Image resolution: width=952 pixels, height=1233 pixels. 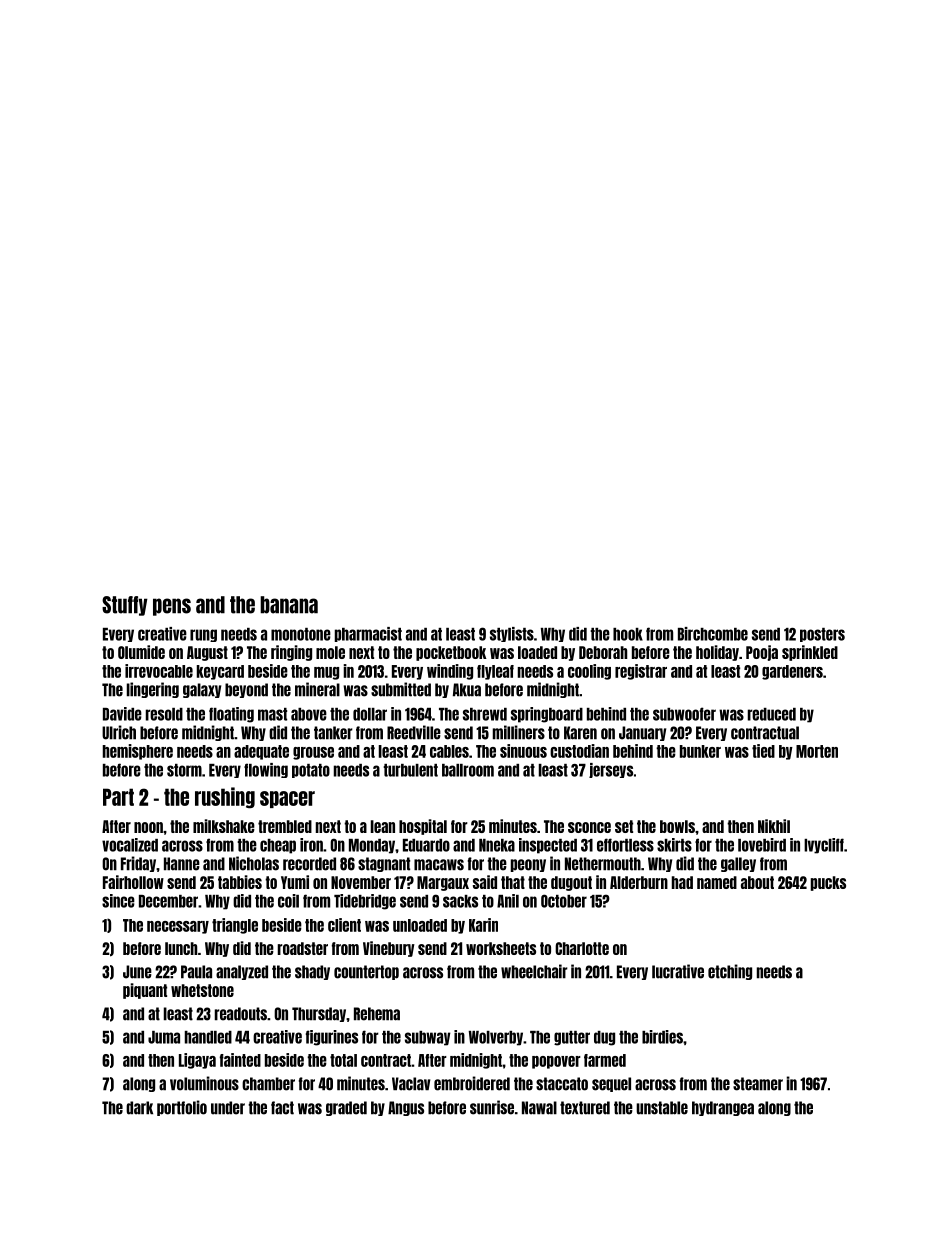 I want to click on etching, so click(x=730, y=972).
